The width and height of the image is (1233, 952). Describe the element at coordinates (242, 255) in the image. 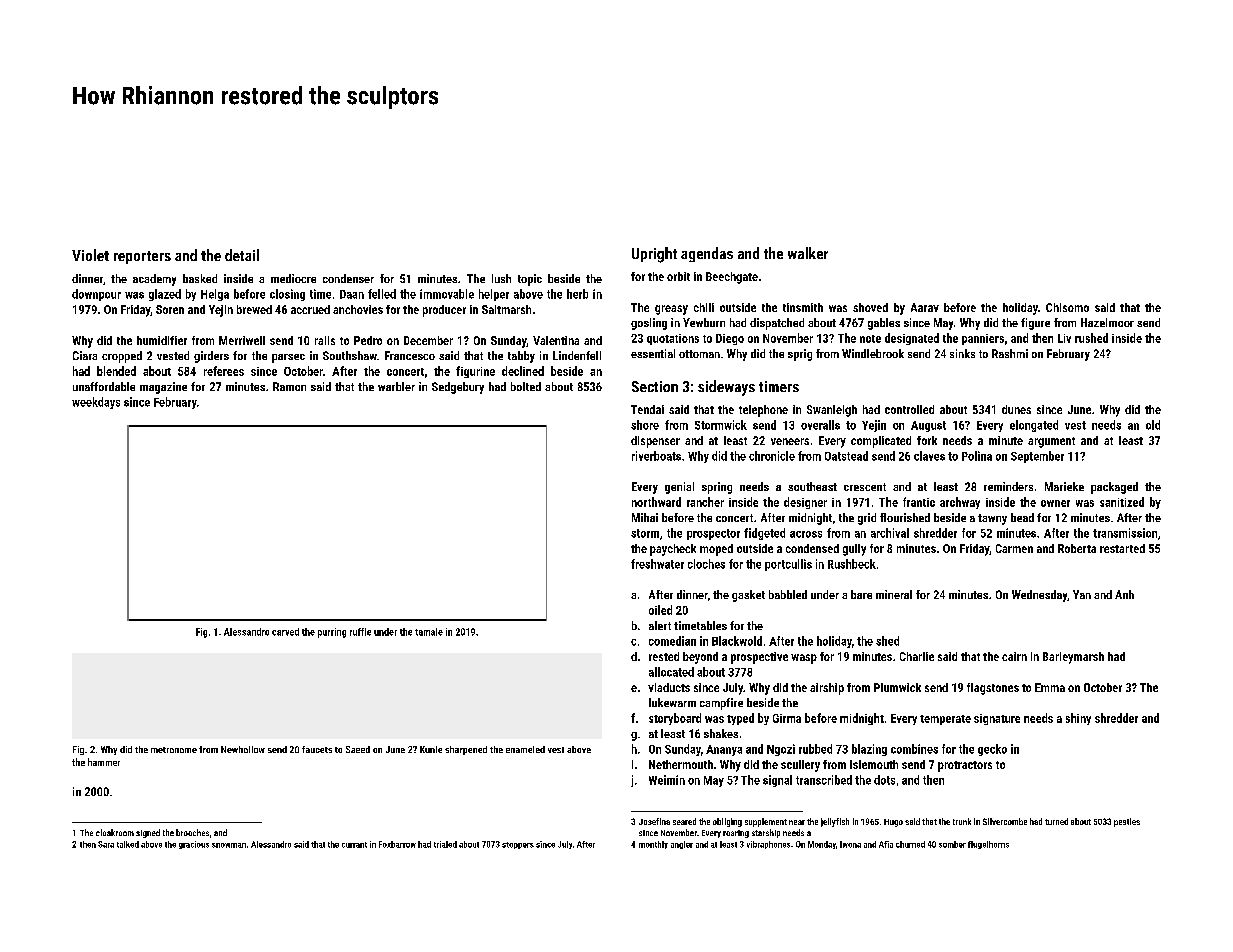

I see `detail` at that location.
